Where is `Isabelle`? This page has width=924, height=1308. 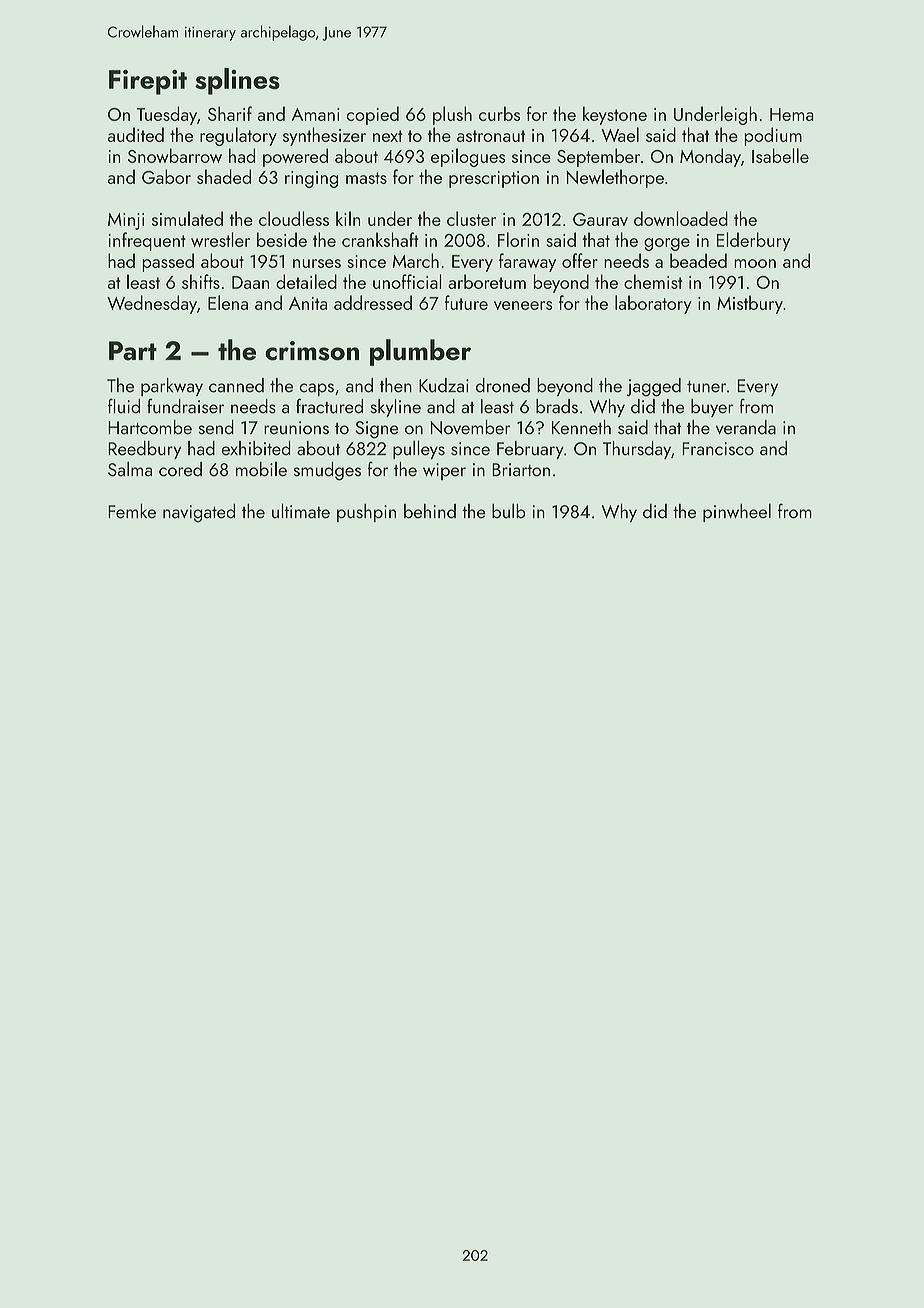 Isabelle is located at coordinates (780, 155).
